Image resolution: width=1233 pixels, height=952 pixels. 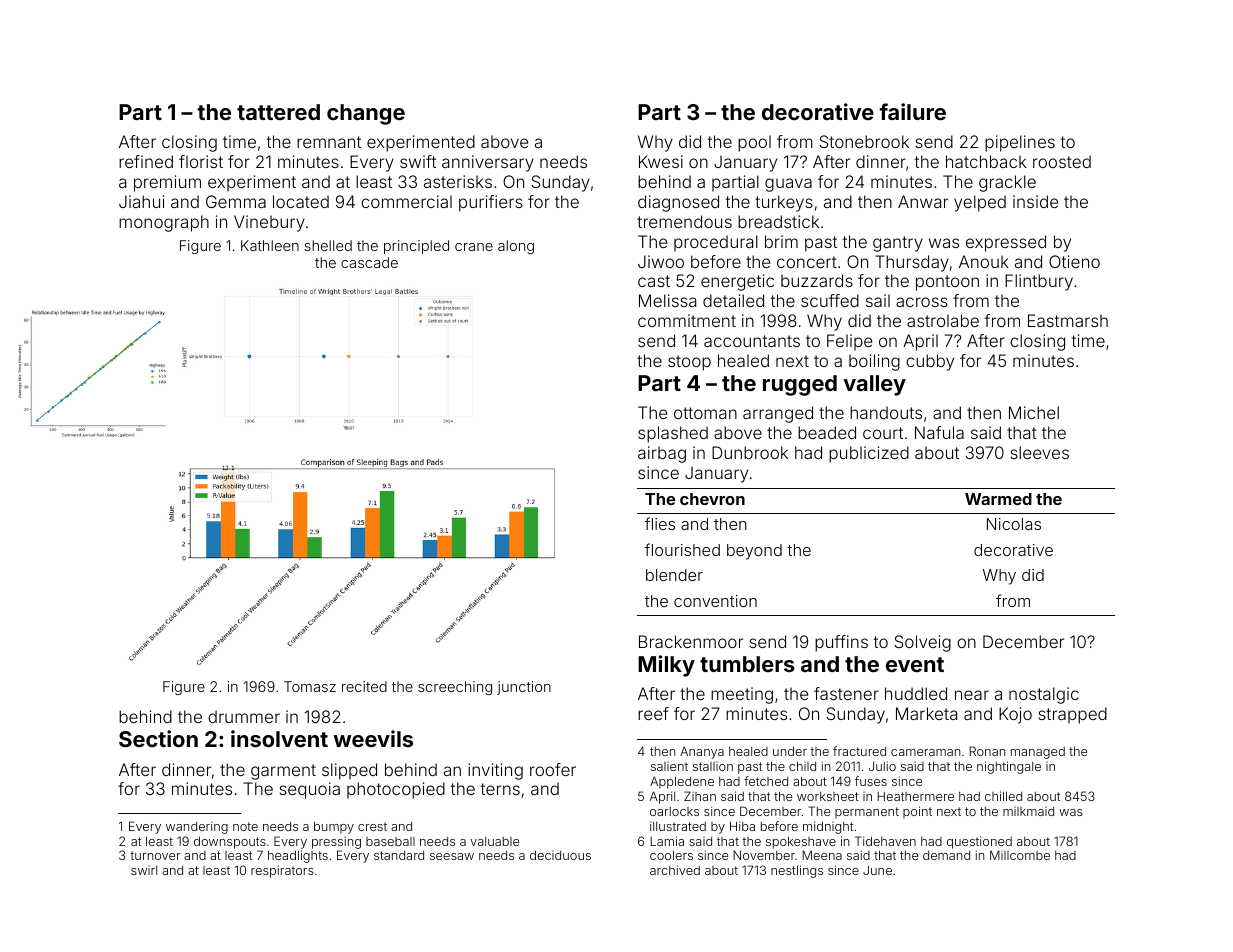 What do you see at coordinates (1020, 855) in the page?
I see `Millcombe` at bounding box center [1020, 855].
